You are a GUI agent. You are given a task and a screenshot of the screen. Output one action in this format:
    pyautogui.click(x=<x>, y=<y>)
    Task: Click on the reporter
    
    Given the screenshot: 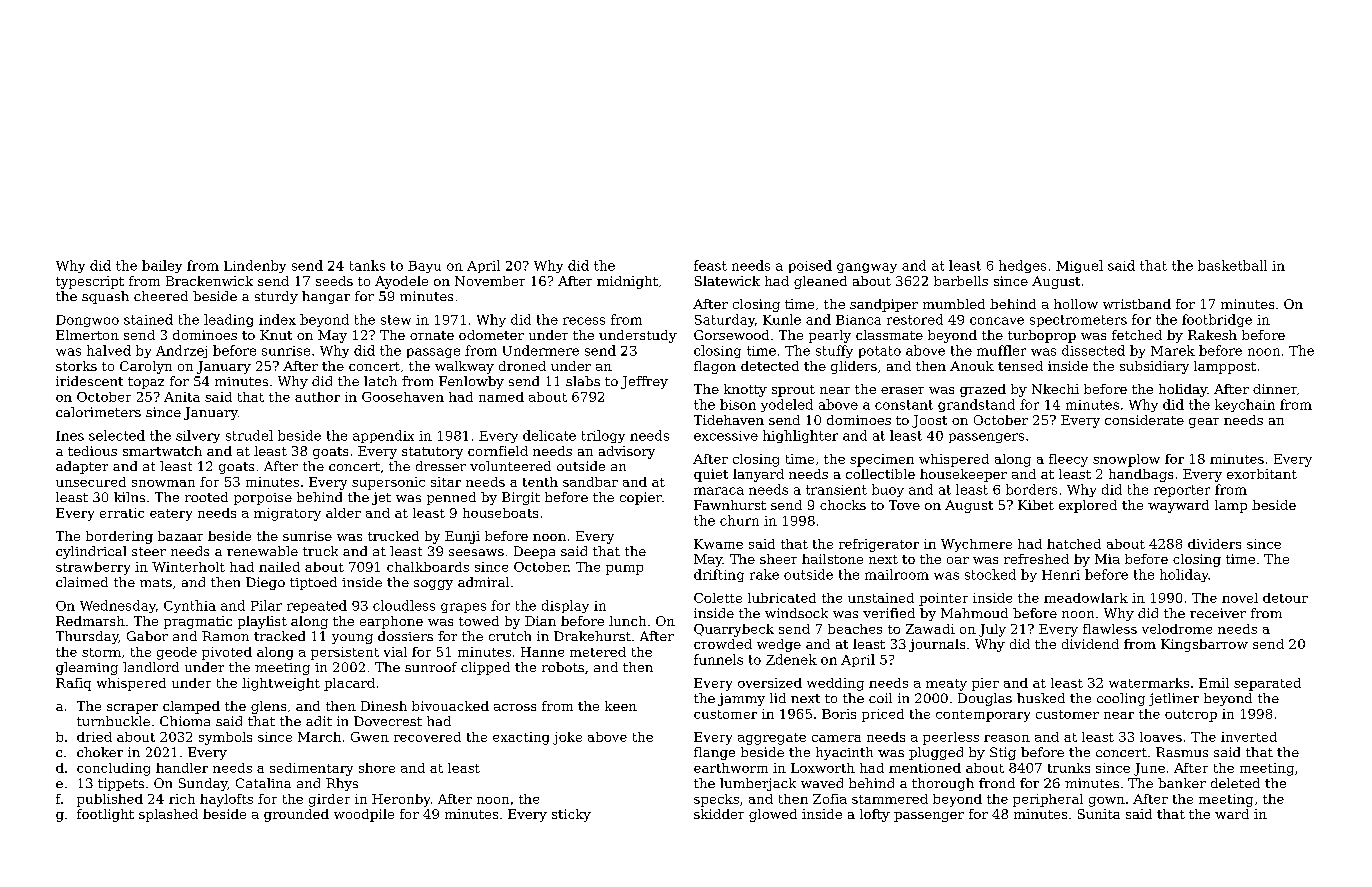 What is the action you would take?
    pyautogui.click(x=1182, y=491)
